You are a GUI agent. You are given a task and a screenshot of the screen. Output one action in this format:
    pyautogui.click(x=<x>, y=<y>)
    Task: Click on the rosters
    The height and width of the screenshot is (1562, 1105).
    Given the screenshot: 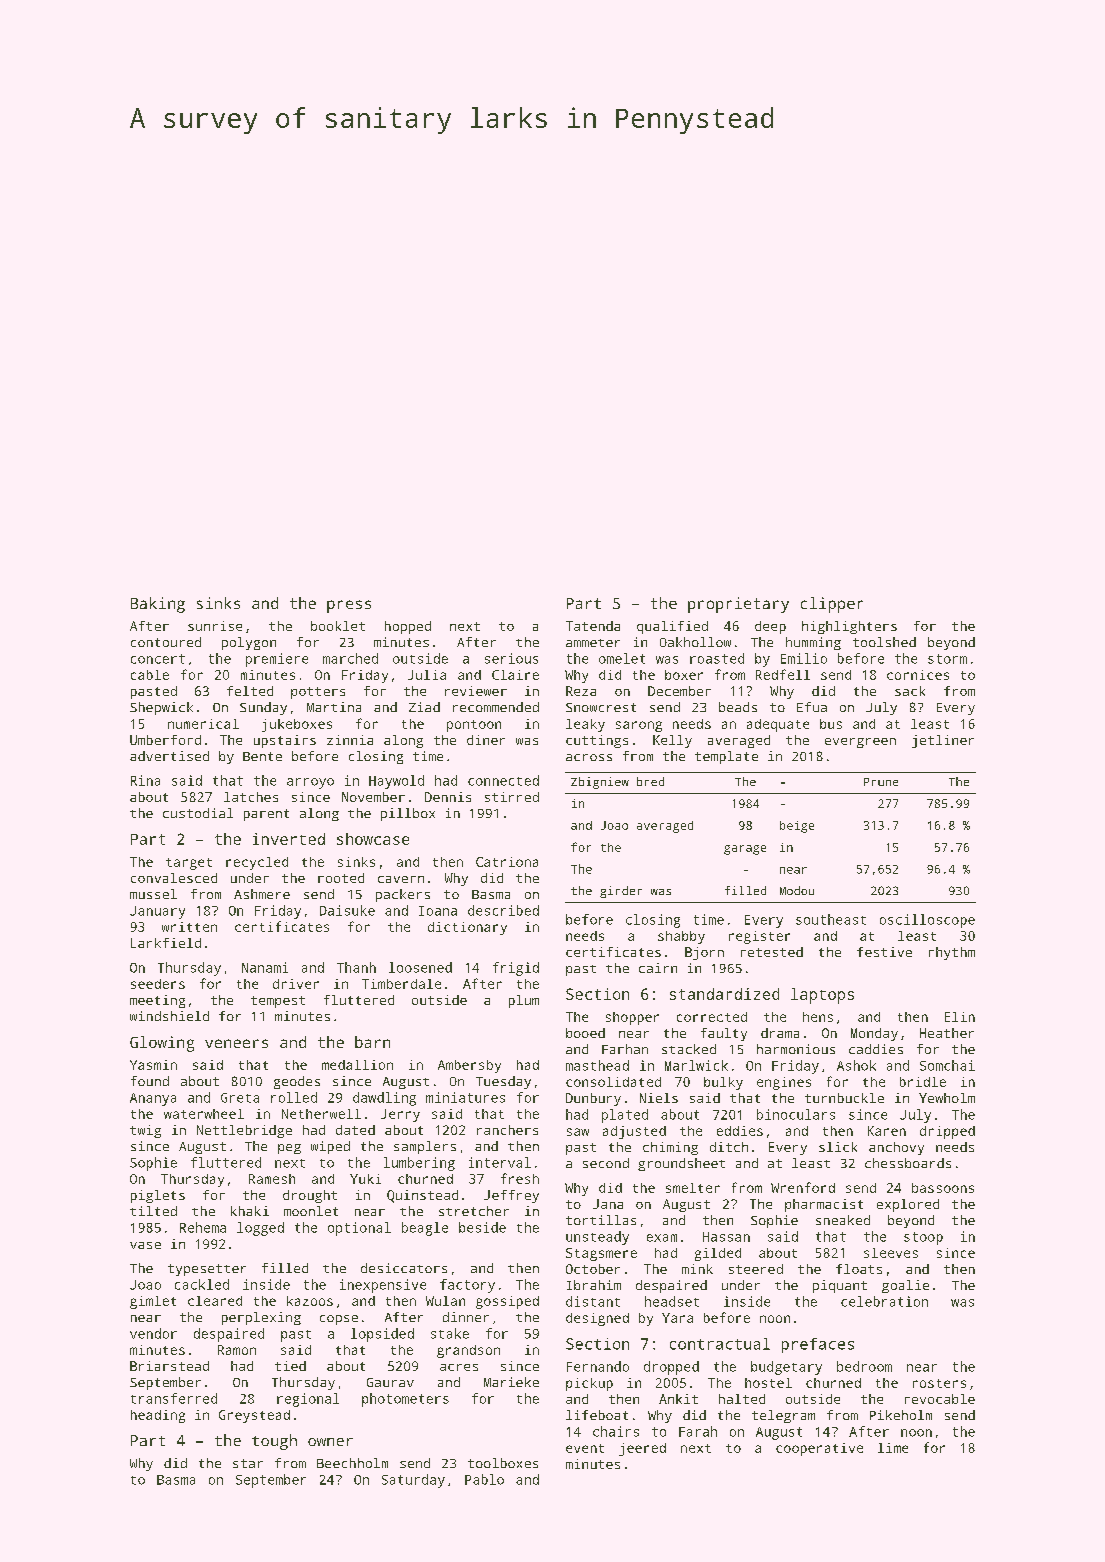 What is the action you would take?
    pyautogui.click(x=939, y=1383)
